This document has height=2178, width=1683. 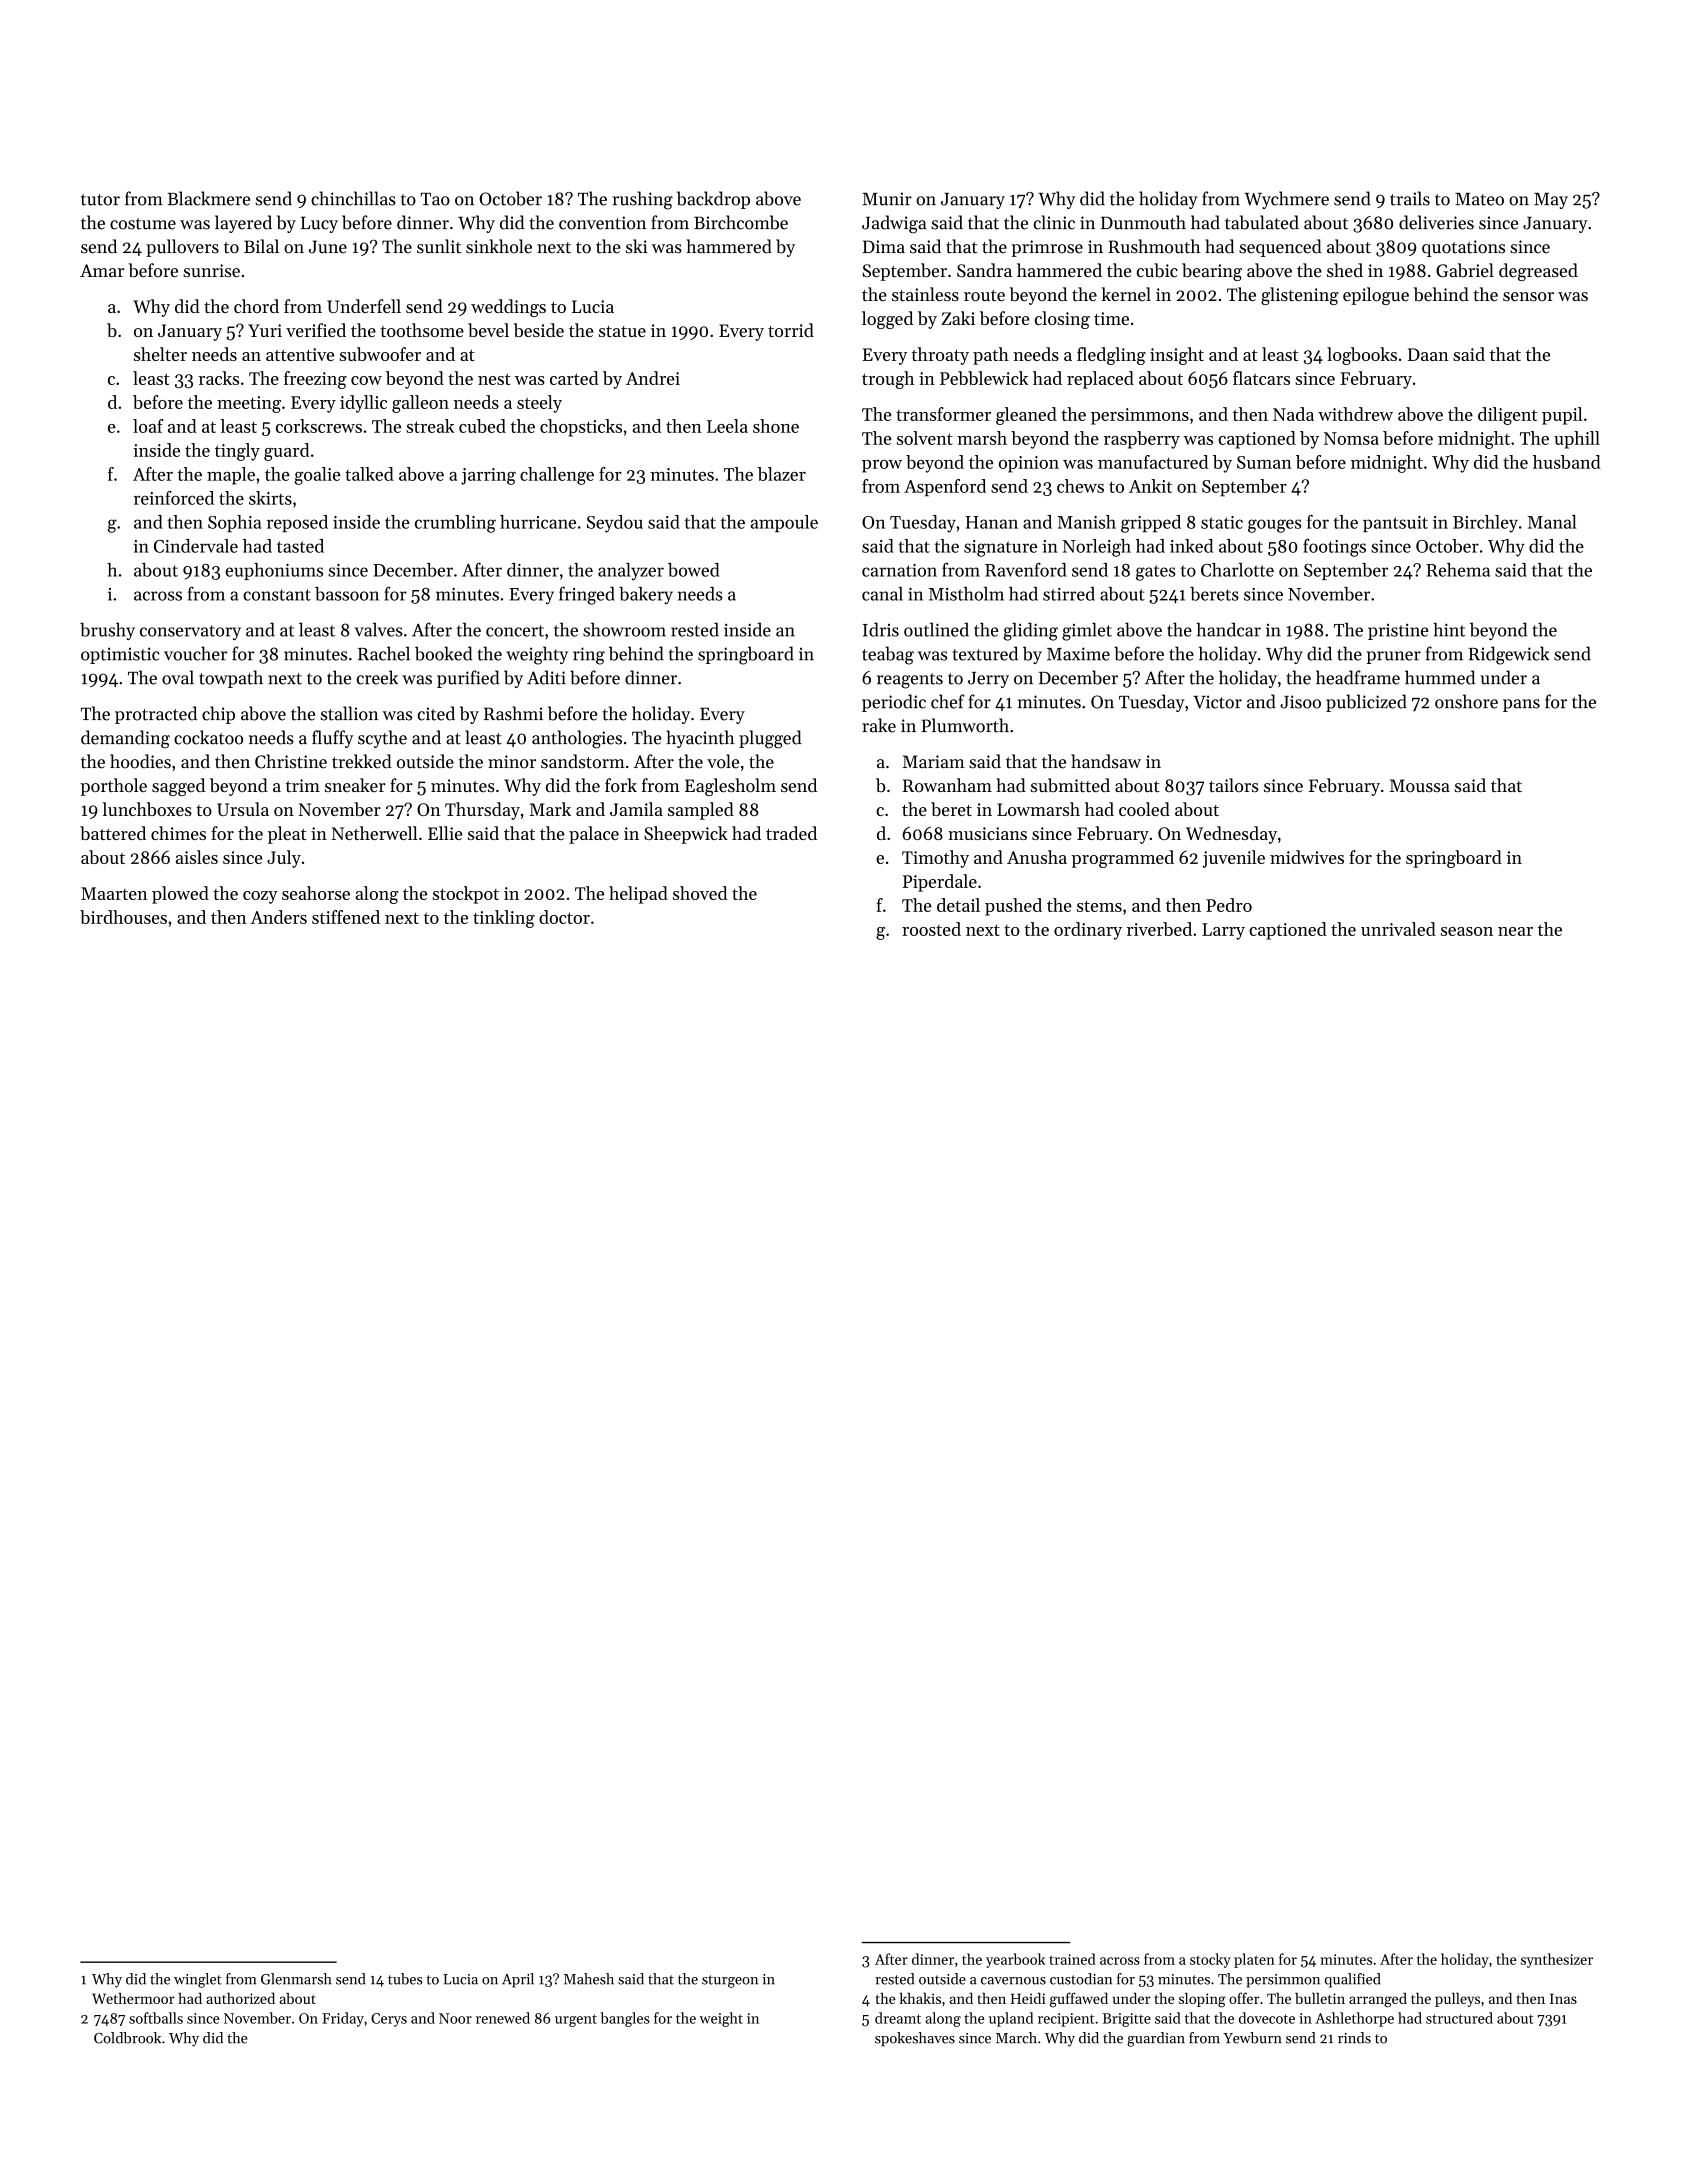 I want to click on Larry, so click(x=1223, y=931).
